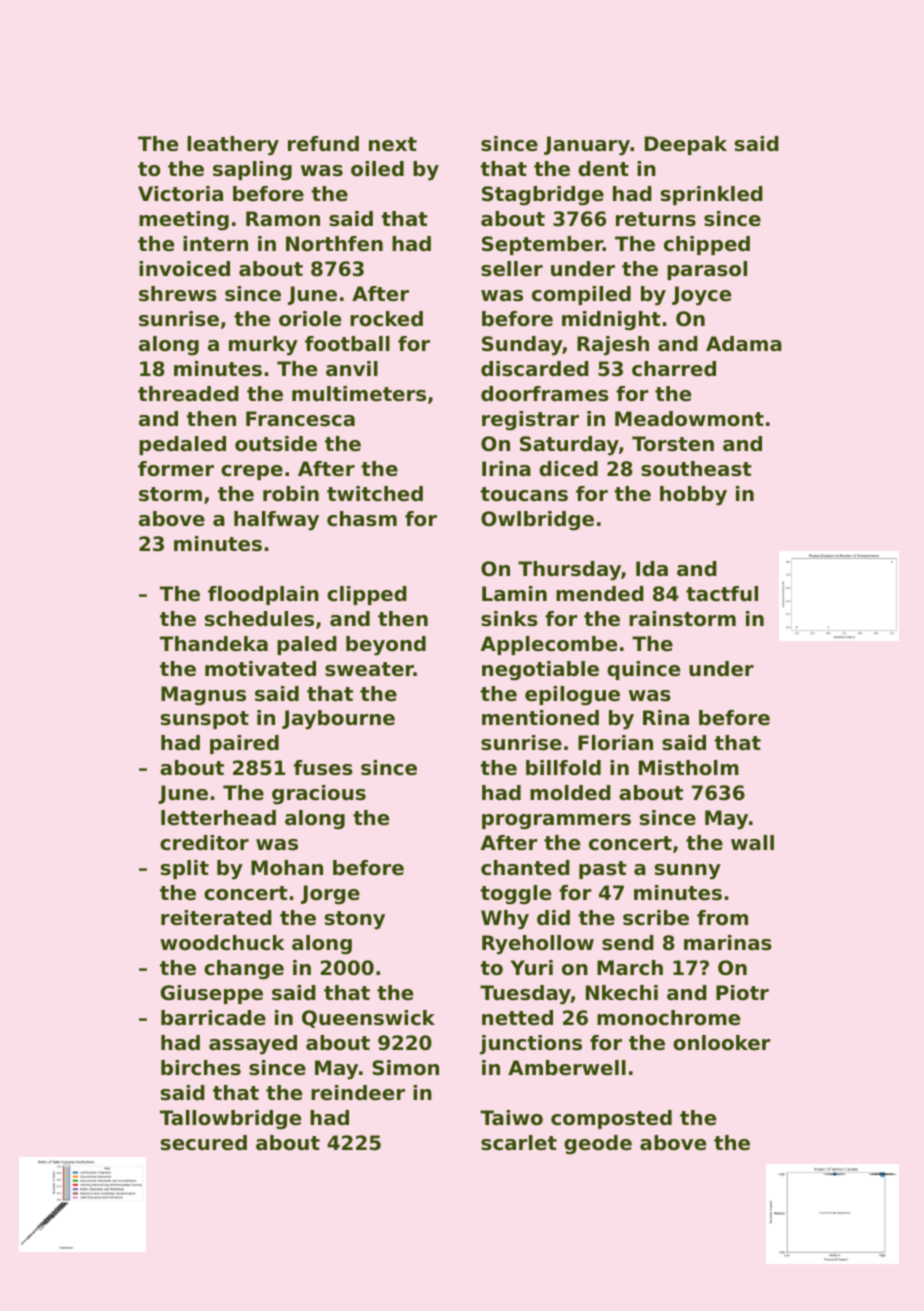 This screenshot has width=924, height=1311. What do you see at coordinates (276, 521) in the screenshot?
I see `halfway` at bounding box center [276, 521].
